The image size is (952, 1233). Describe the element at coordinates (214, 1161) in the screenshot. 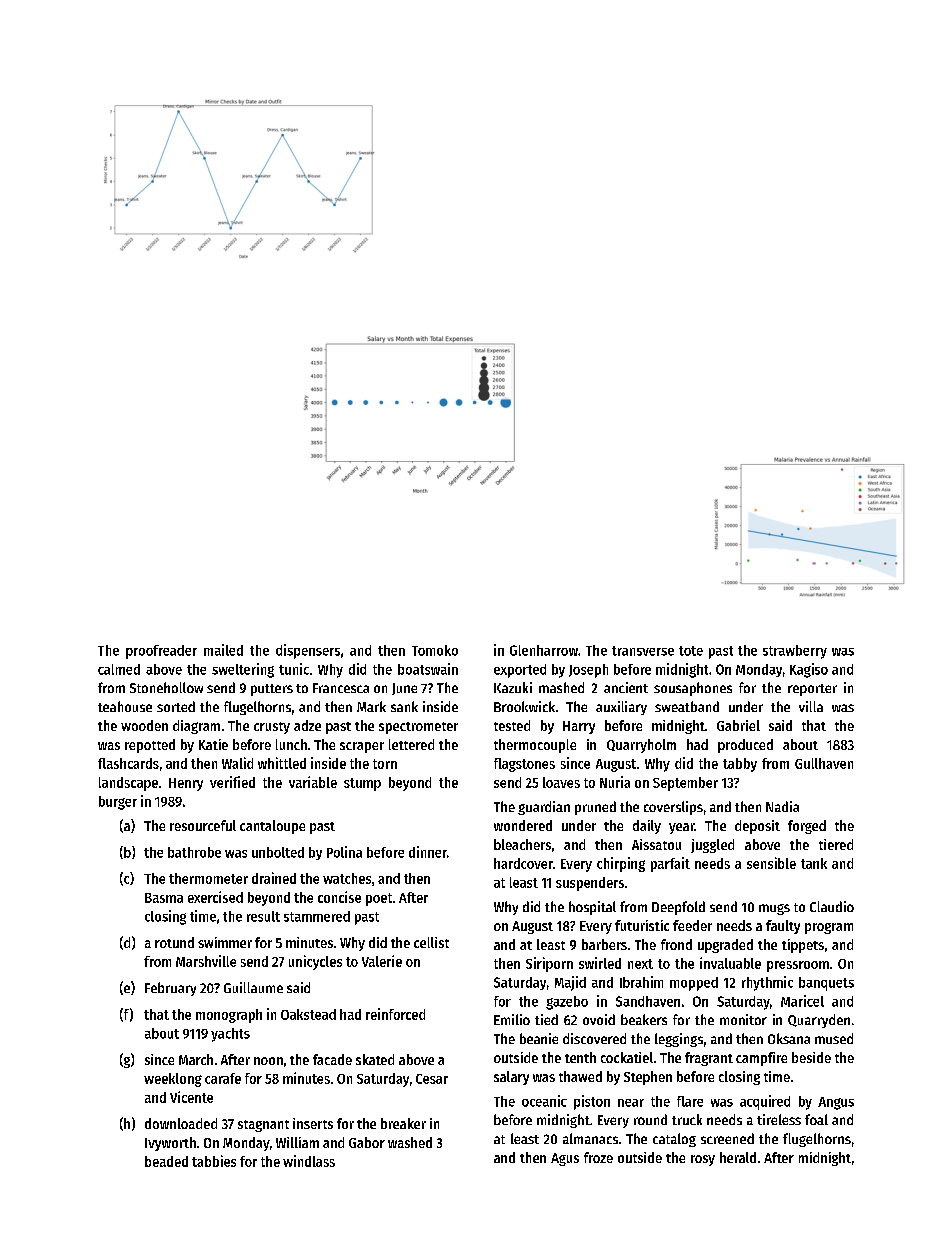

I see `tabbies` at that location.
